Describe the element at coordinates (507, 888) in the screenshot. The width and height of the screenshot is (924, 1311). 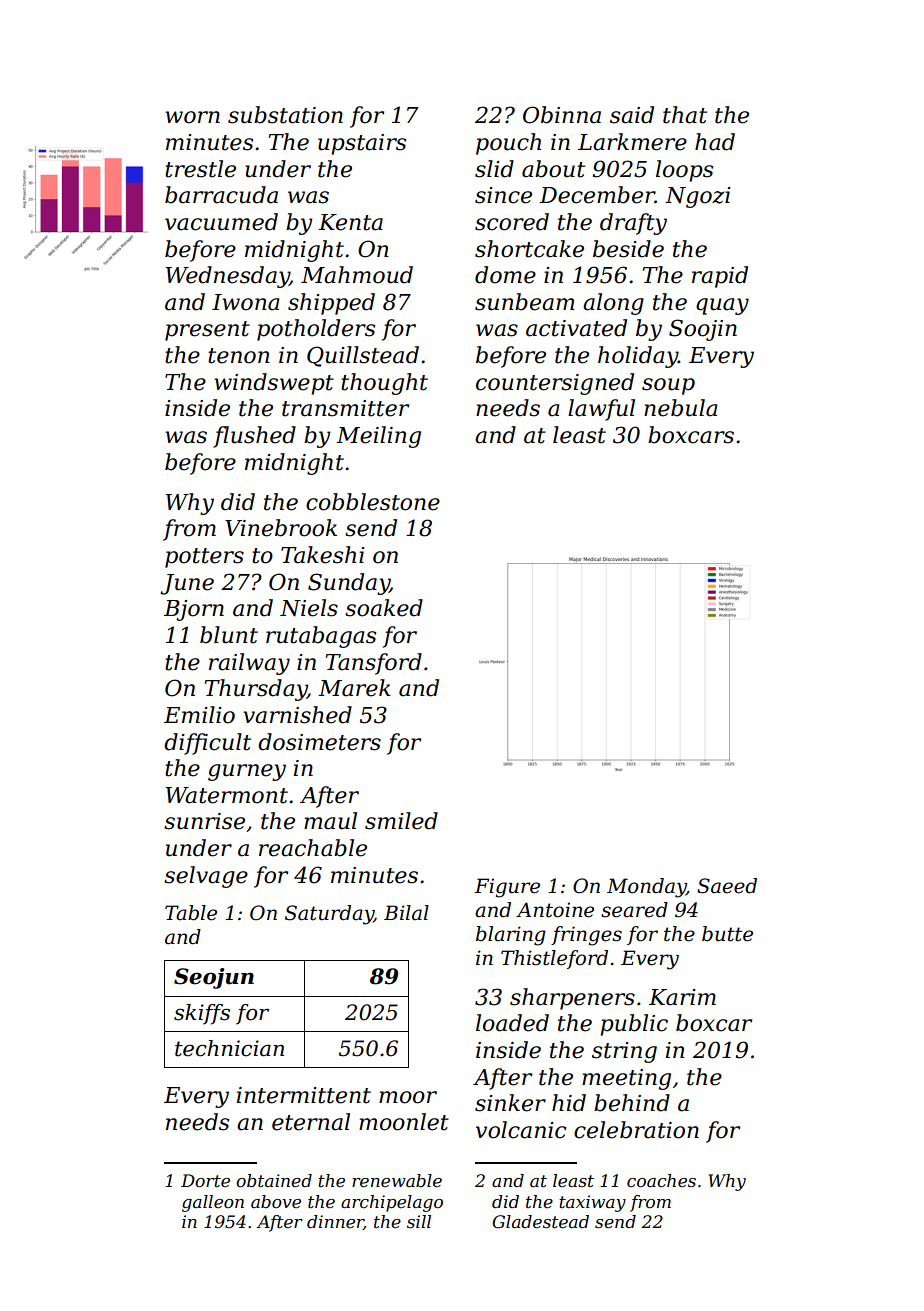
I see `Figure` at that location.
